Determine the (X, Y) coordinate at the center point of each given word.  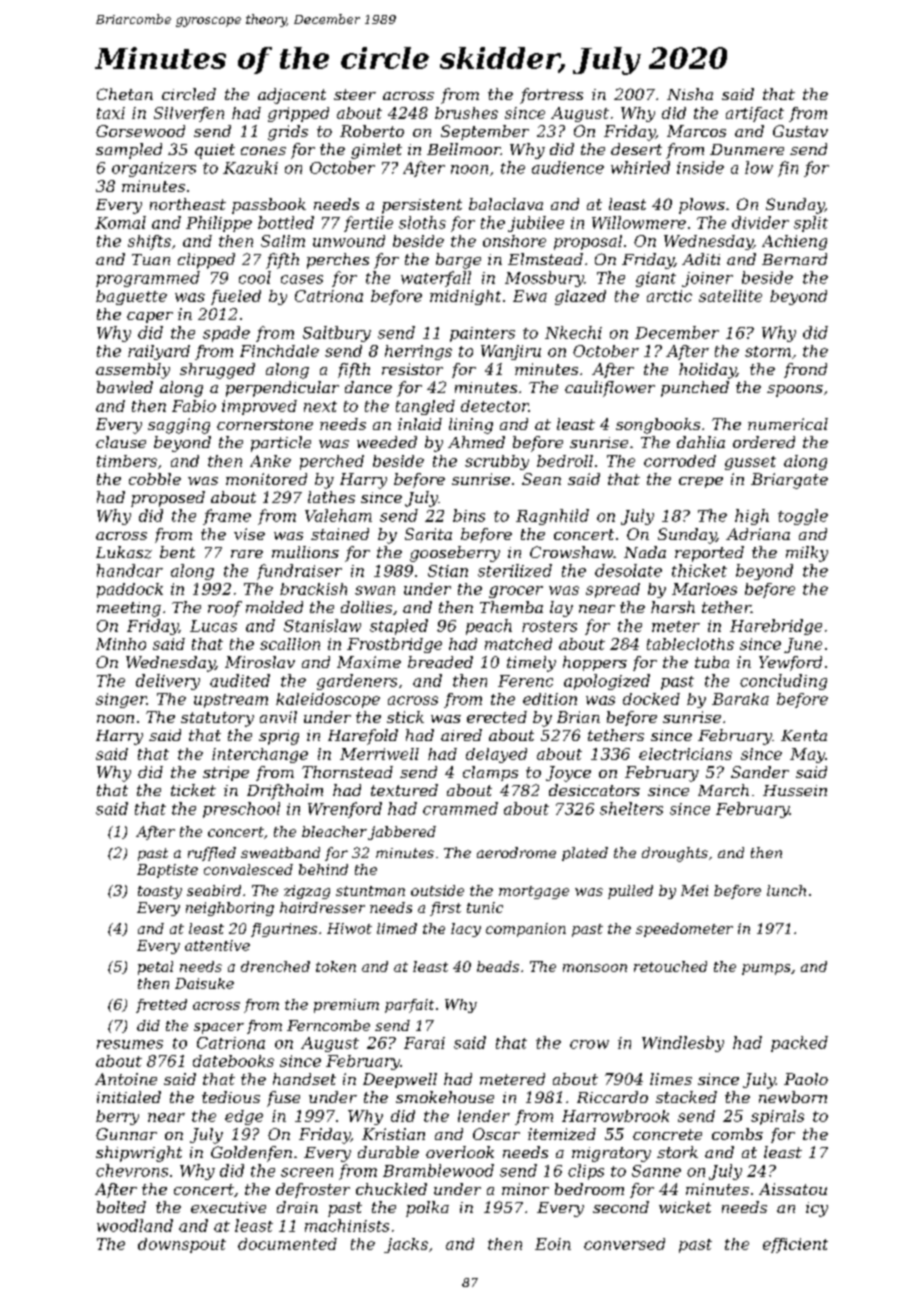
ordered (764, 442)
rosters (549, 626)
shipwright (139, 1154)
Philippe (219, 224)
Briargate (789, 481)
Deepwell (400, 1080)
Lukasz (124, 552)
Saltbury (337, 334)
